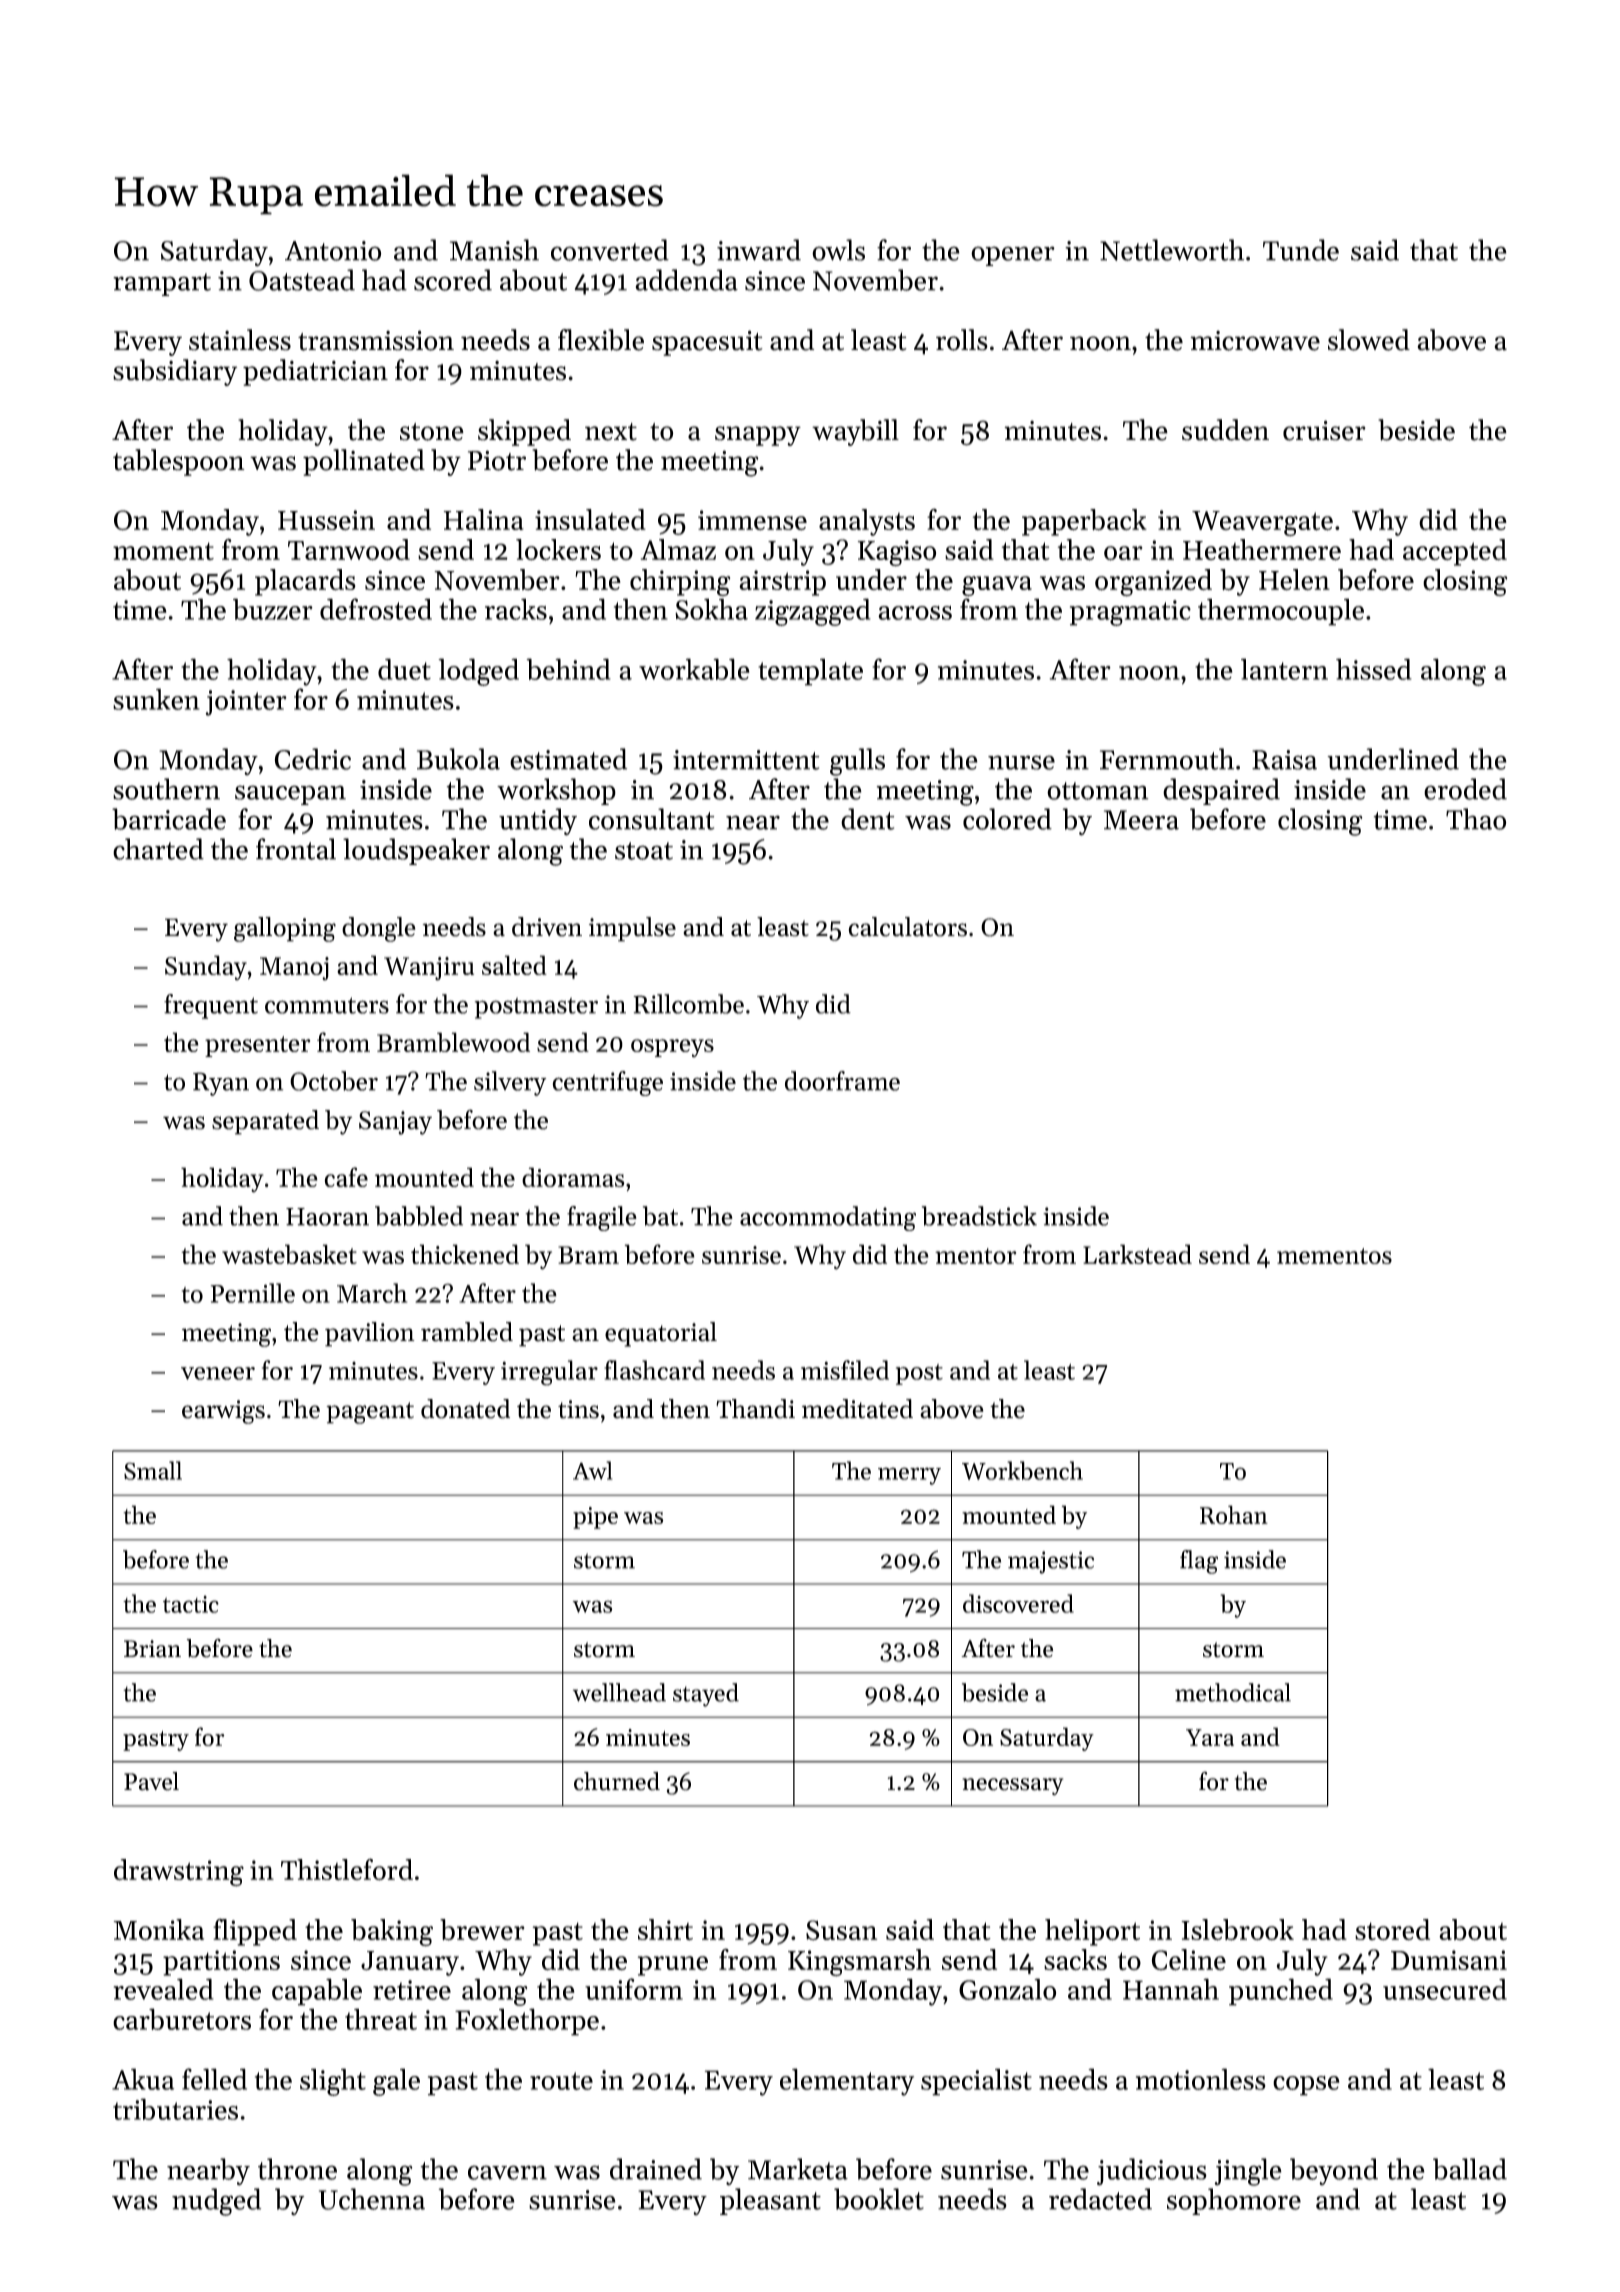 This screenshot has height=2292, width=1620. Describe the element at coordinates (372, 2199) in the screenshot. I see `Uchenna` at that location.
